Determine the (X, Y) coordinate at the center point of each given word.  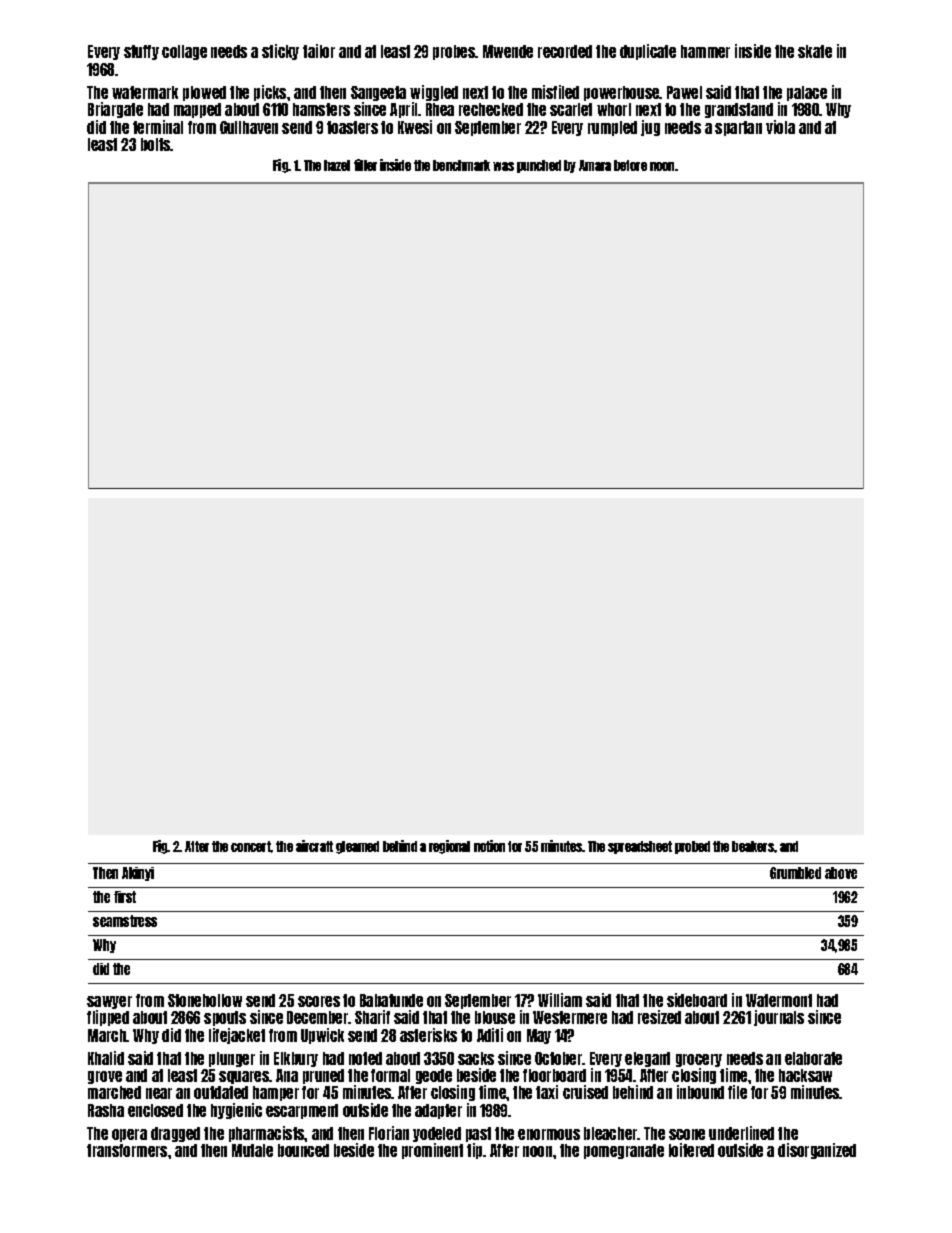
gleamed (357, 847)
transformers (127, 1150)
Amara (595, 165)
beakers (753, 846)
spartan (738, 128)
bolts (156, 144)
